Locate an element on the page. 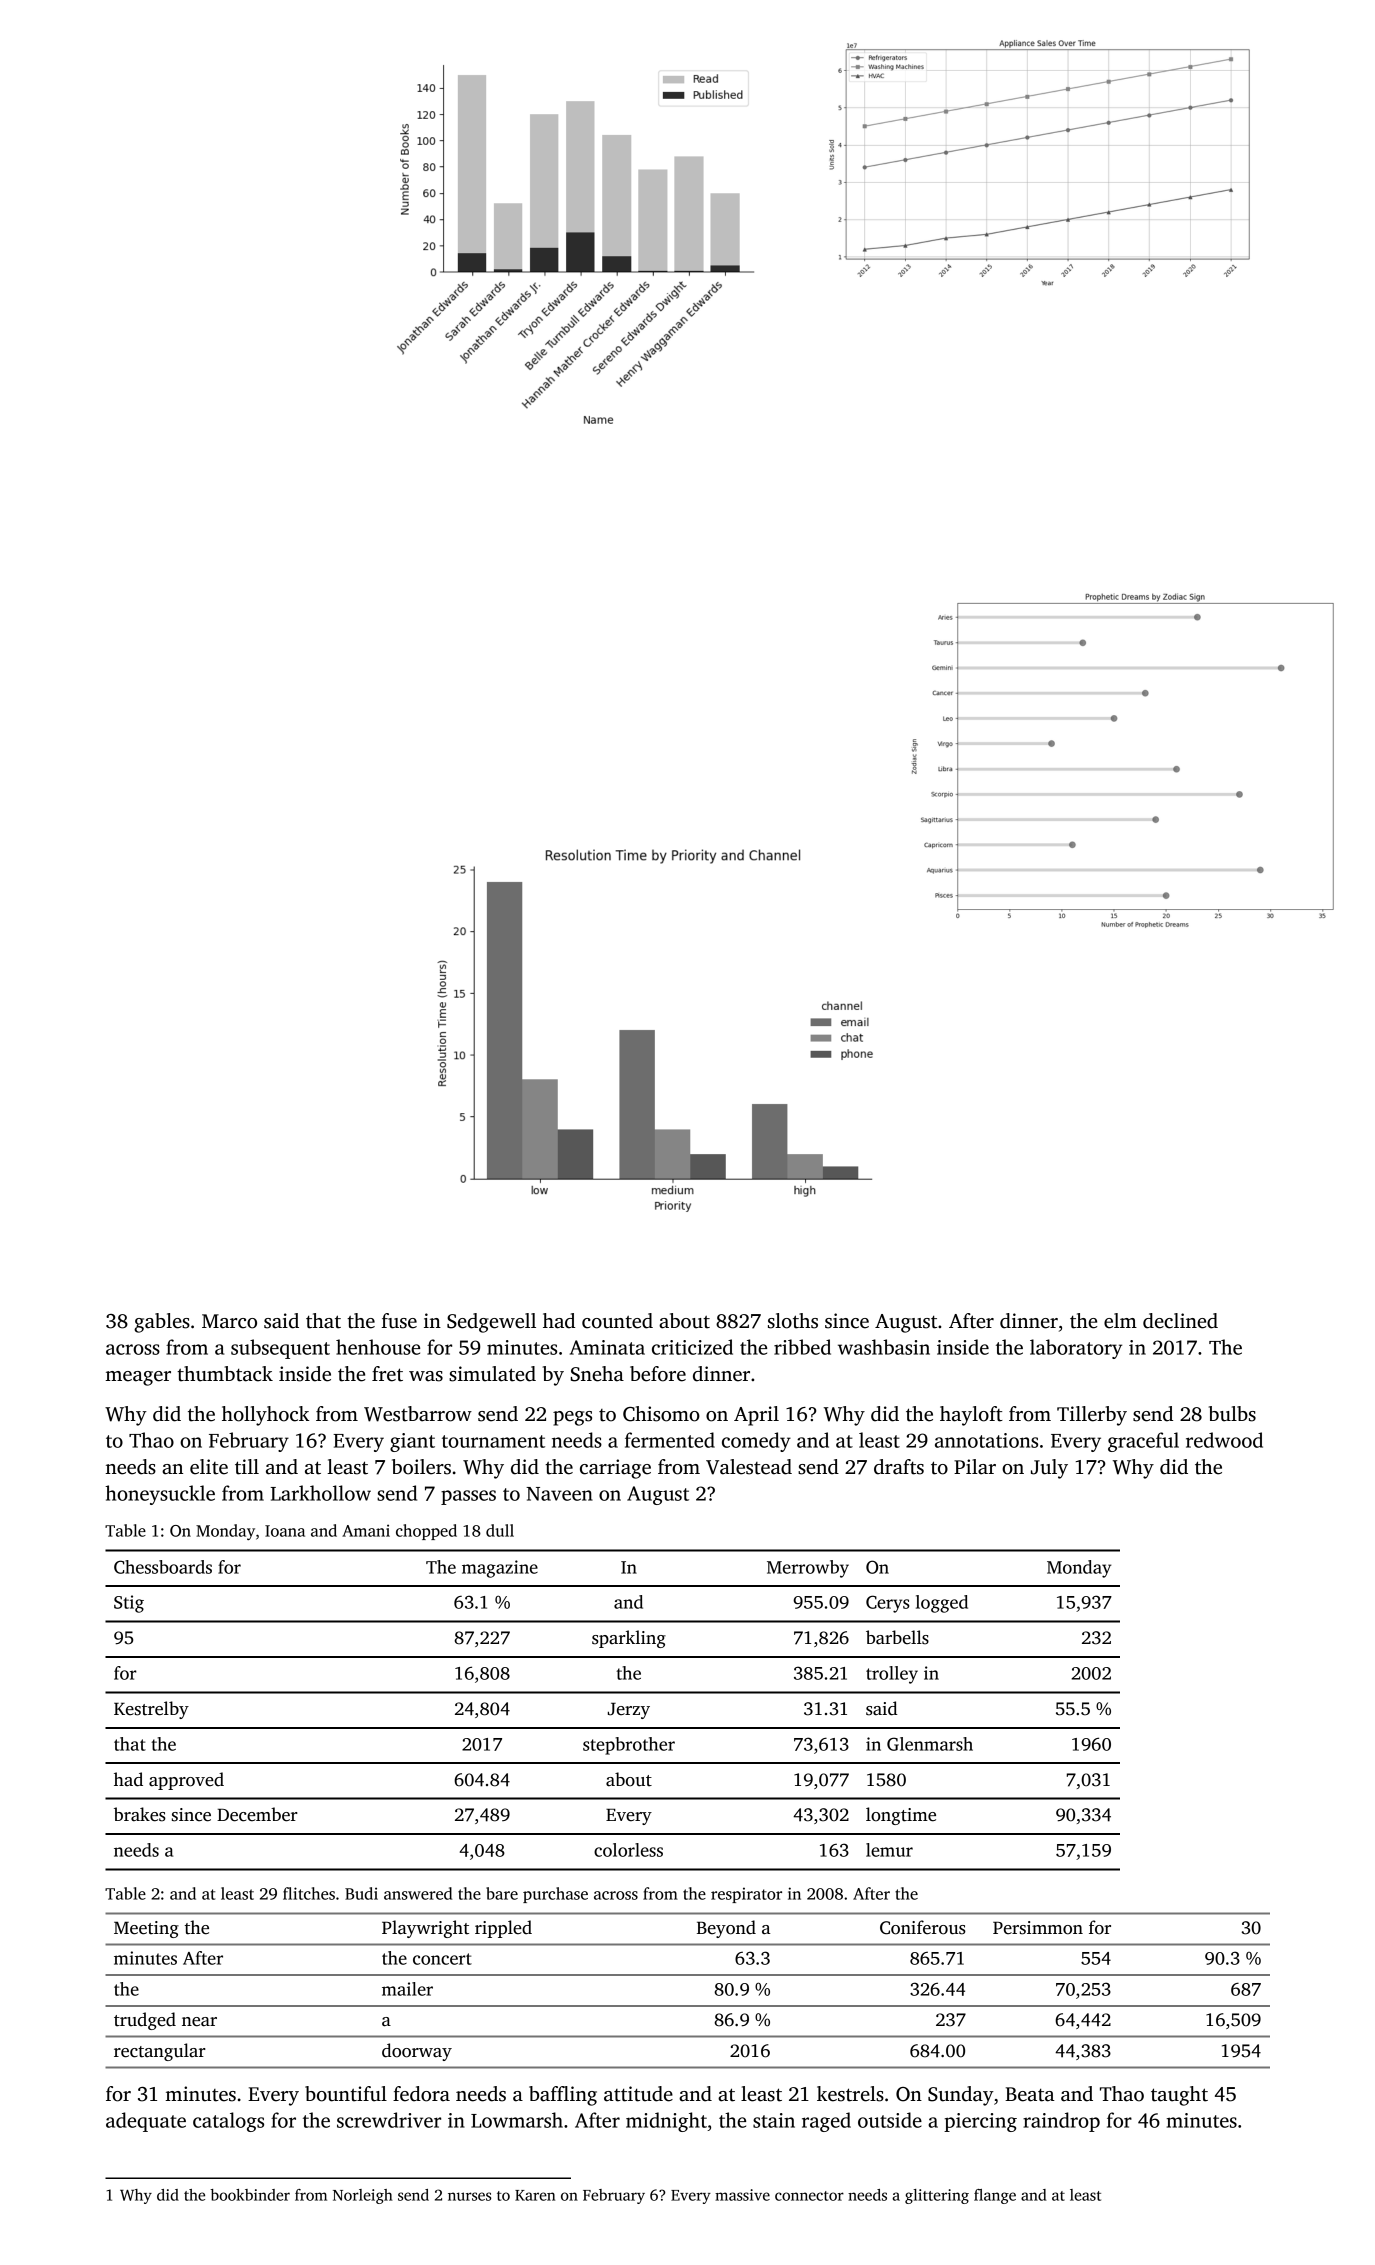 The height and width of the page is (2265, 1375). bookbinder is located at coordinates (250, 2195).
